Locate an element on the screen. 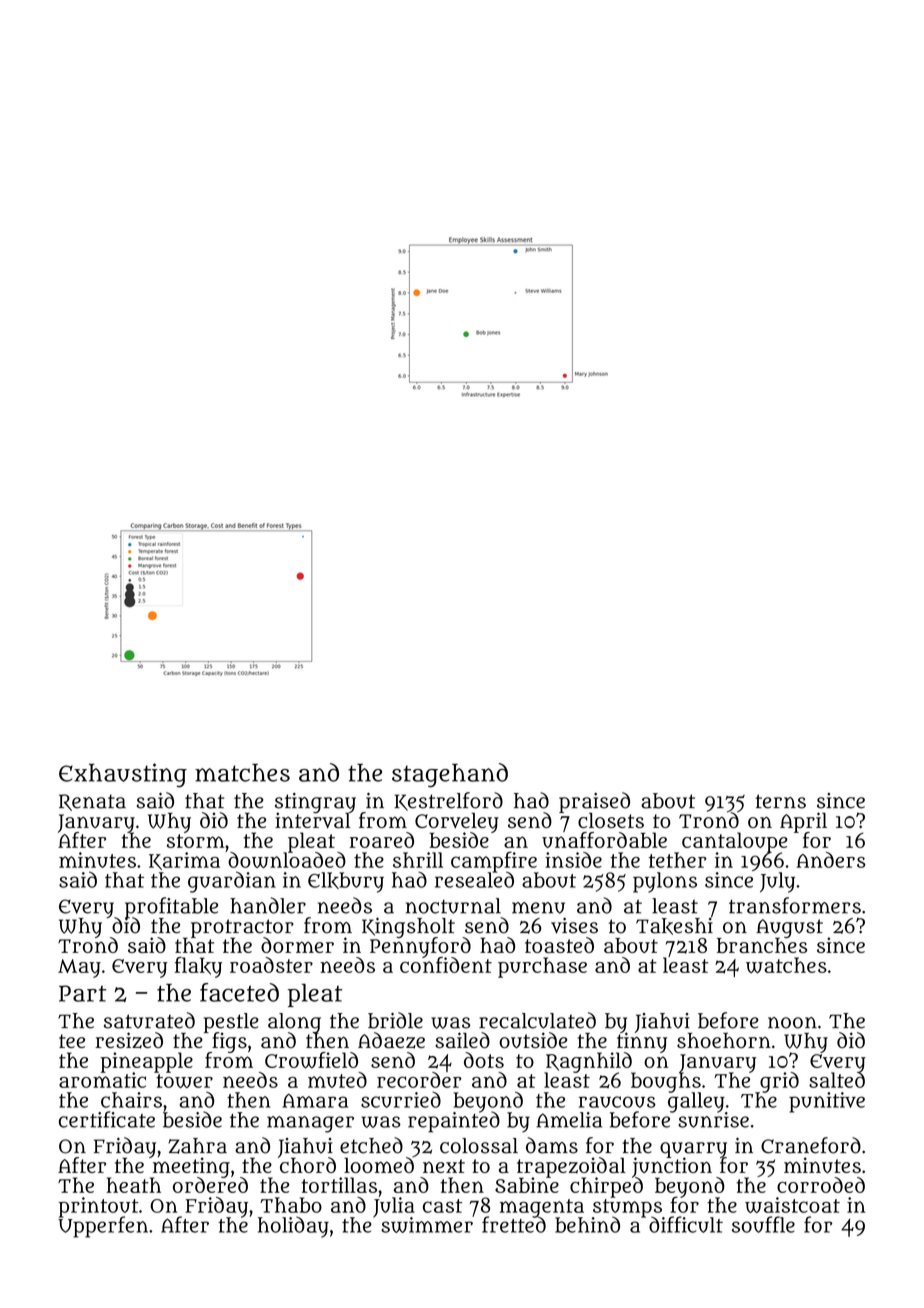  magenta is located at coordinates (542, 1208).
